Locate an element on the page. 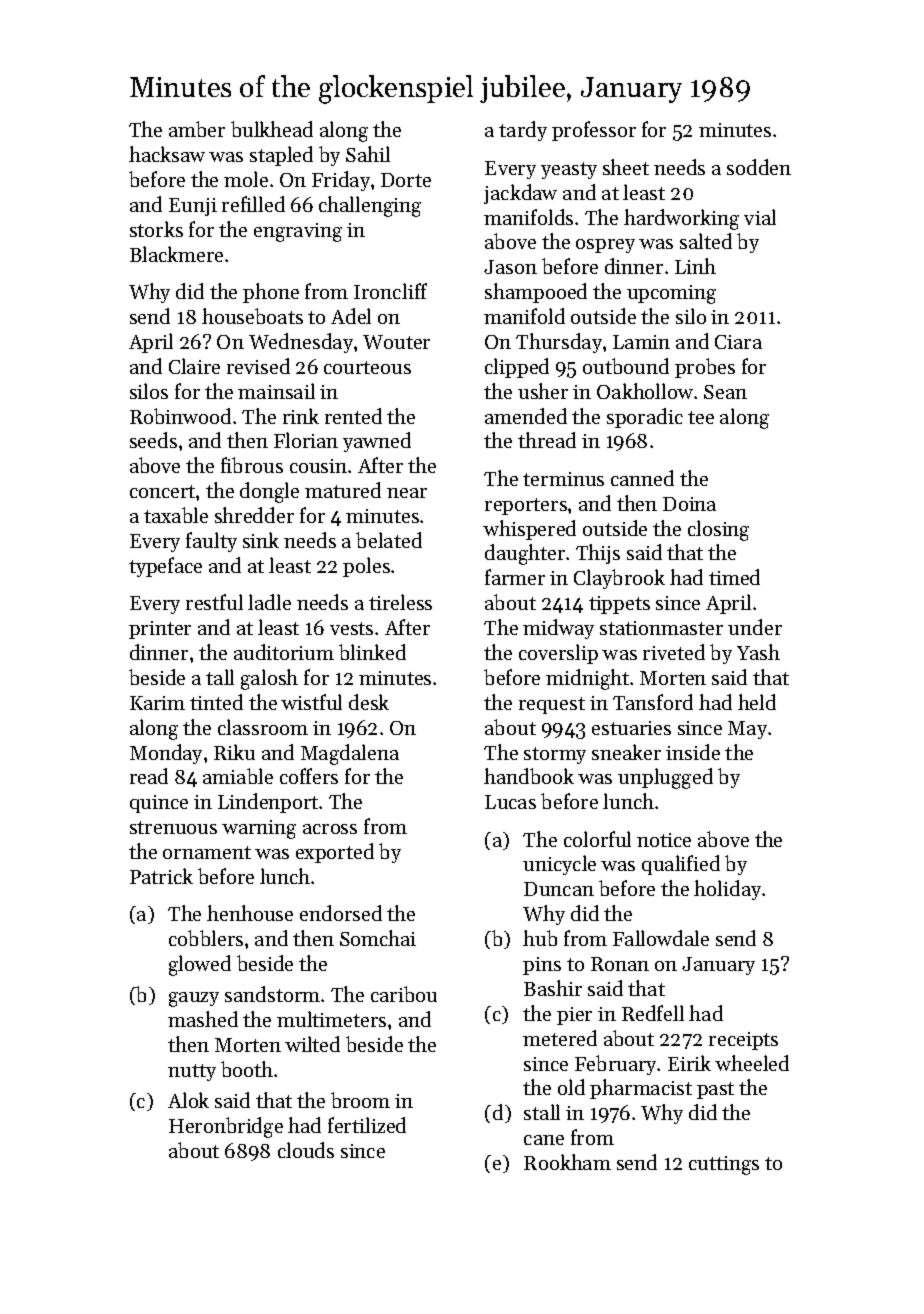 The width and height of the page is (924, 1314). Sahil is located at coordinates (368, 154).
